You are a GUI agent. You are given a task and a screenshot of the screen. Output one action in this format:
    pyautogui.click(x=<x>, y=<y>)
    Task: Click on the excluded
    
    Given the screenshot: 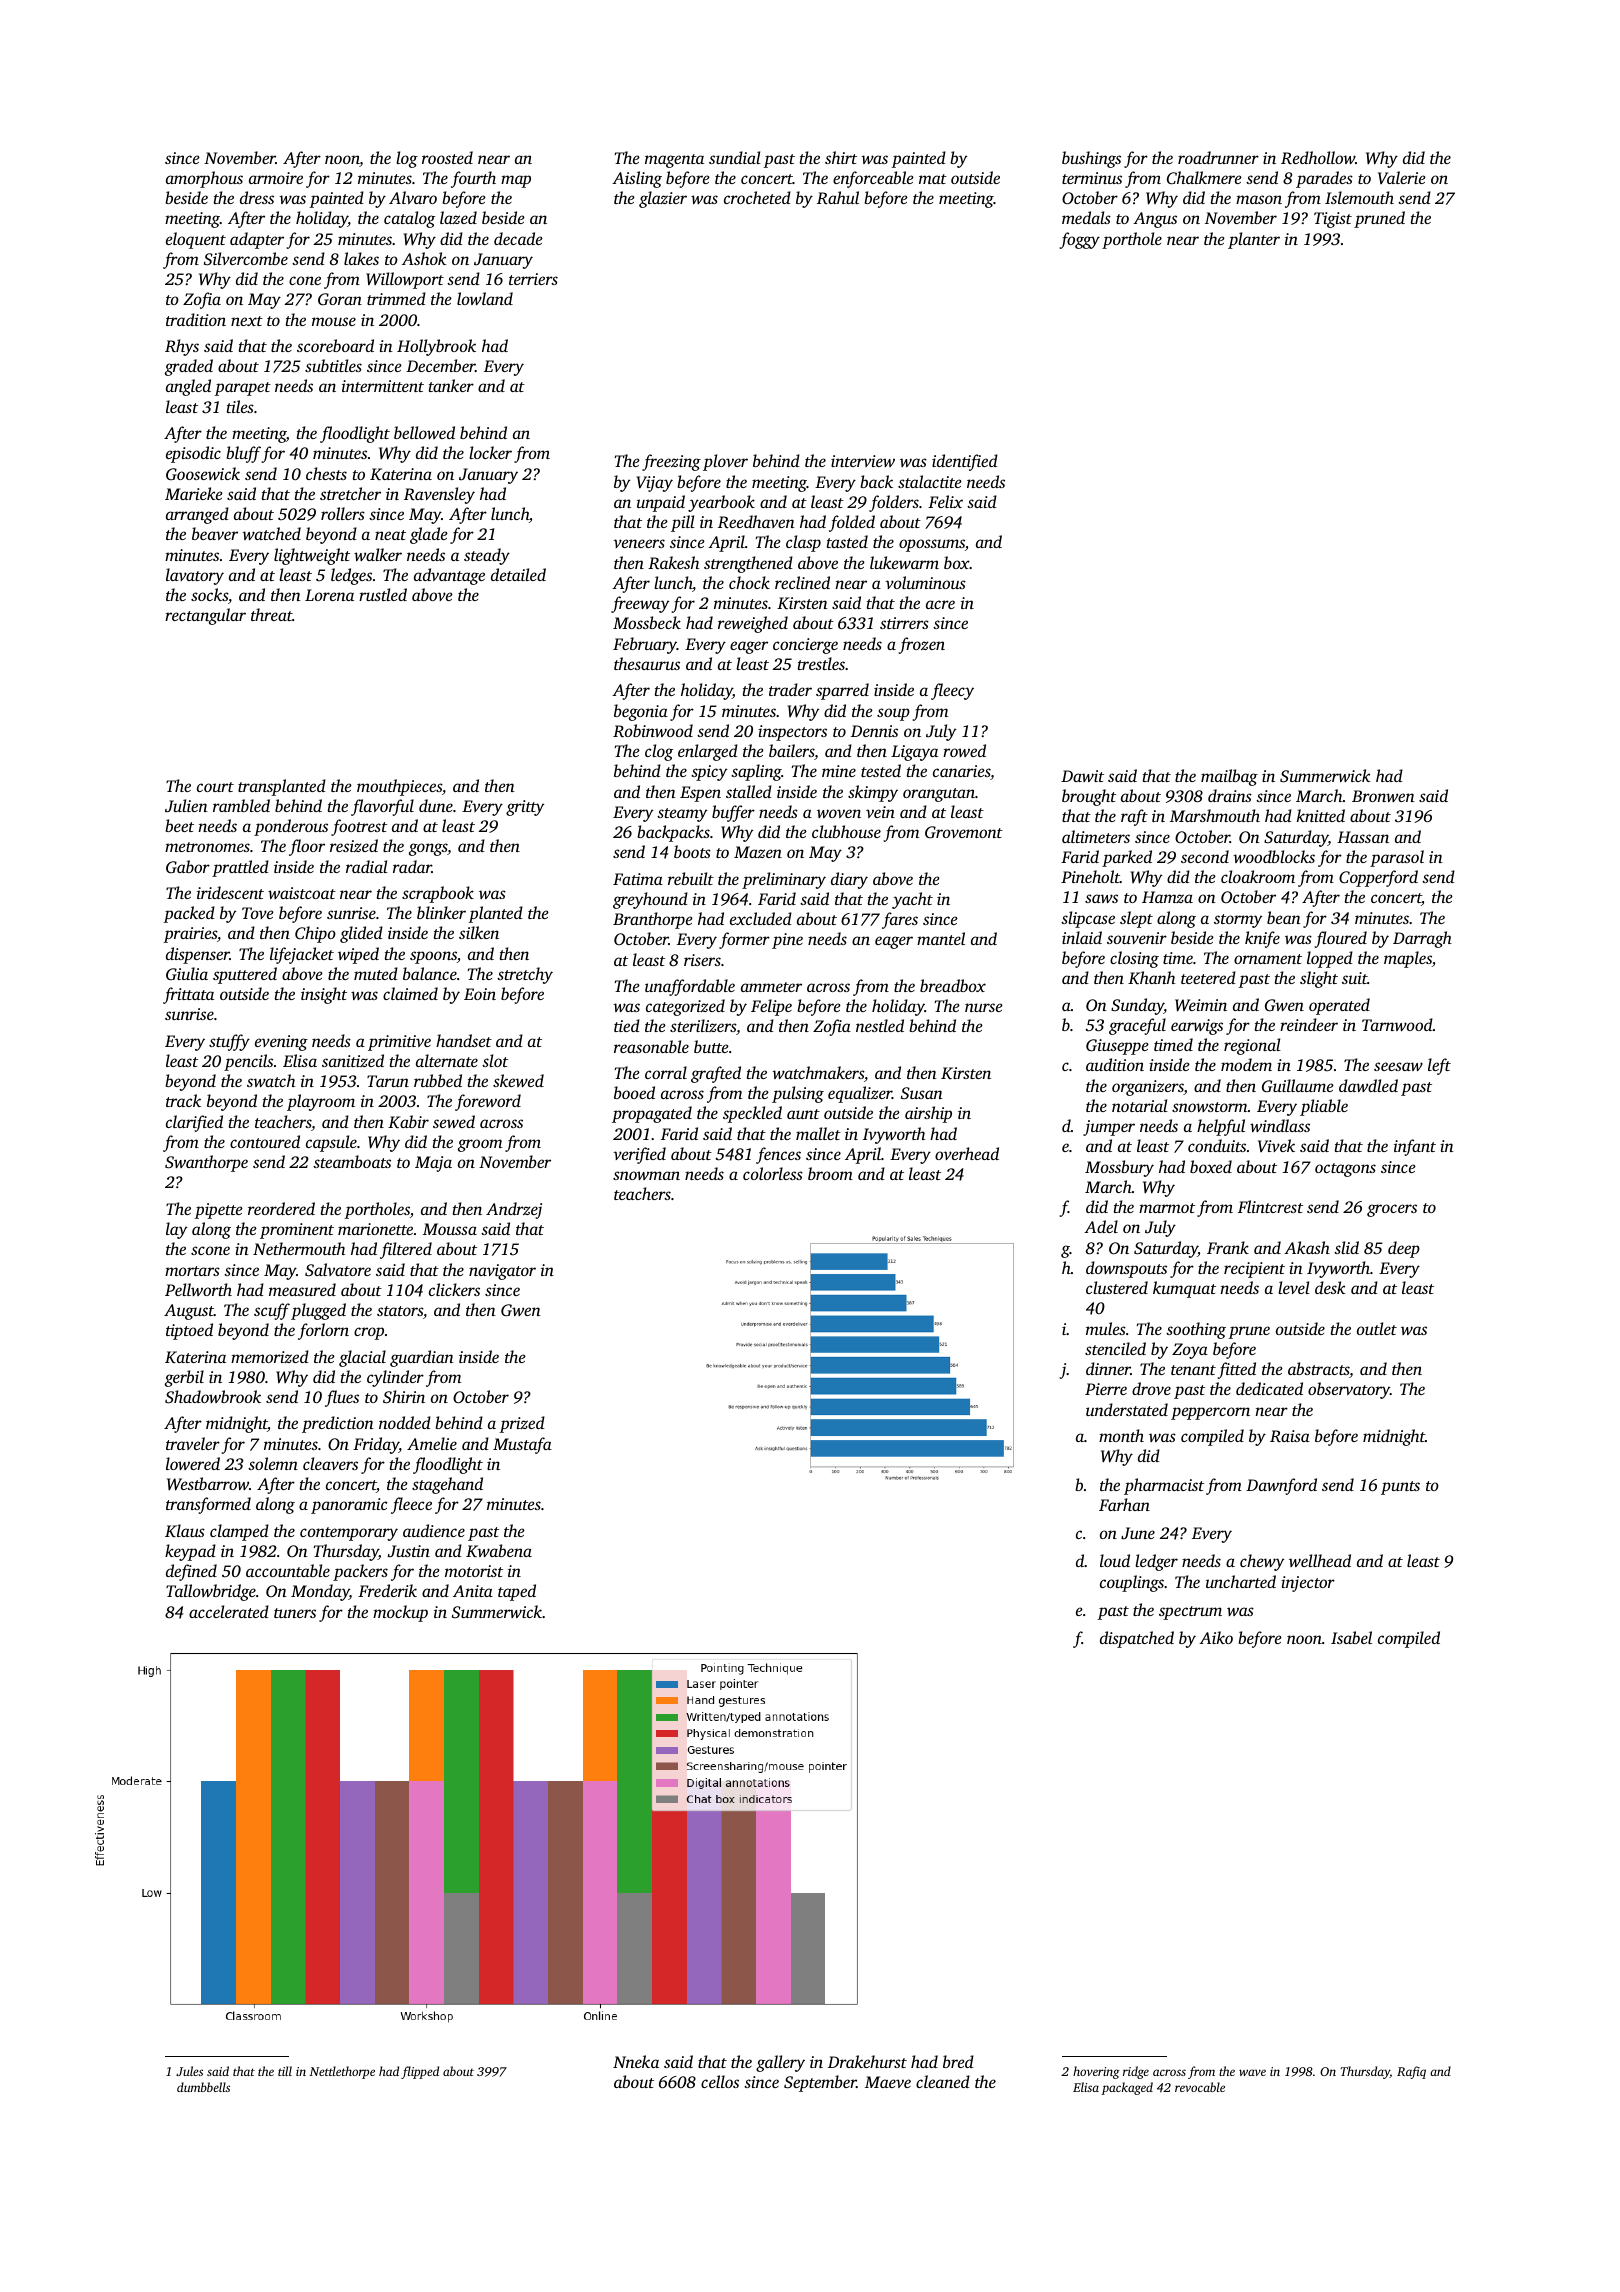 What is the action you would take?
    pyautogui.click(x=761, y=918)
